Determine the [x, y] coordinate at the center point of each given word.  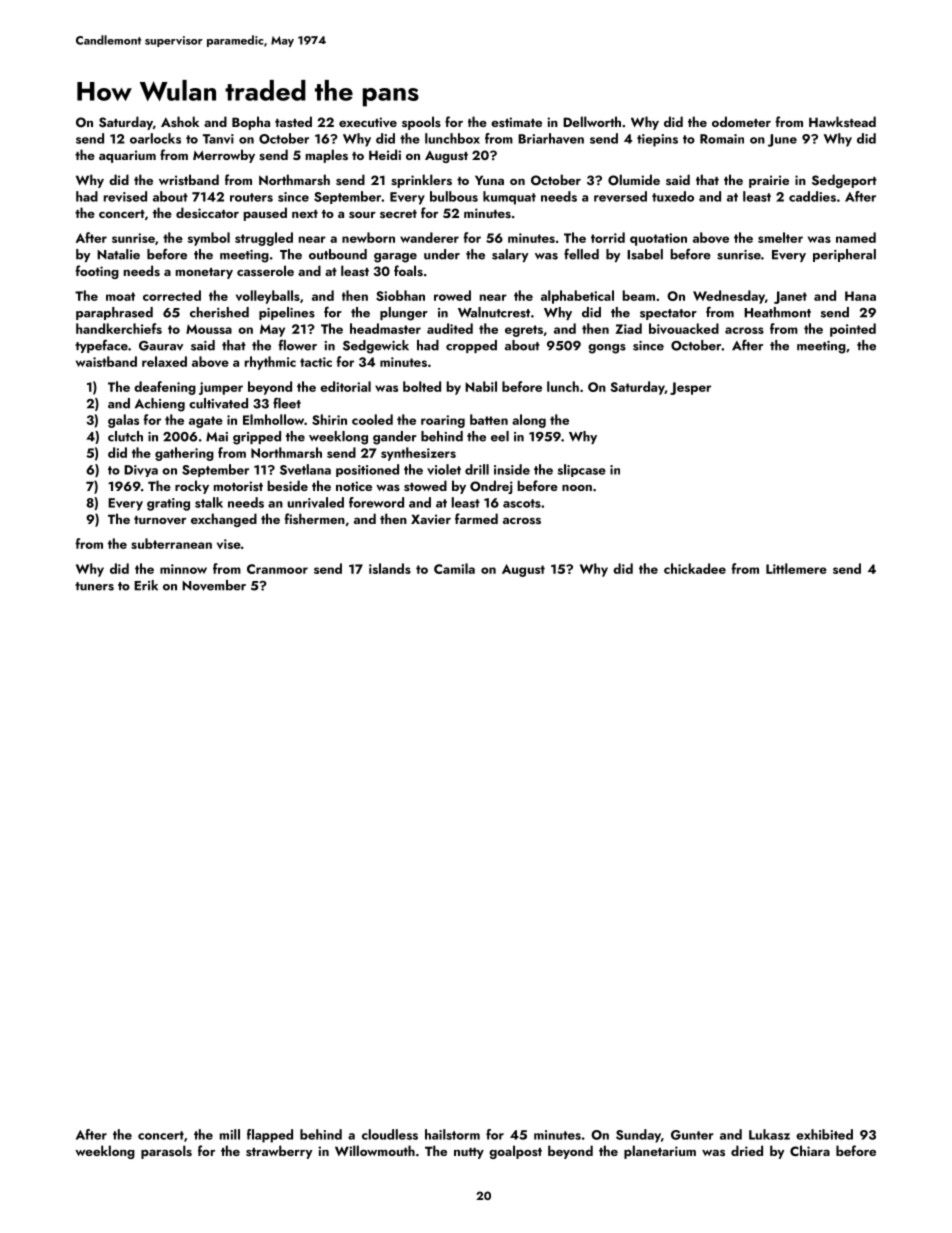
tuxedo [673, 196]
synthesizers [418, 454]
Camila [454, 568]
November [214, 585]
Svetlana [305, 469]
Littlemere [796, 568]
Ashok [180, 121]
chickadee [695, 568]
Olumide [634, 180]
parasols [166, 1152]
